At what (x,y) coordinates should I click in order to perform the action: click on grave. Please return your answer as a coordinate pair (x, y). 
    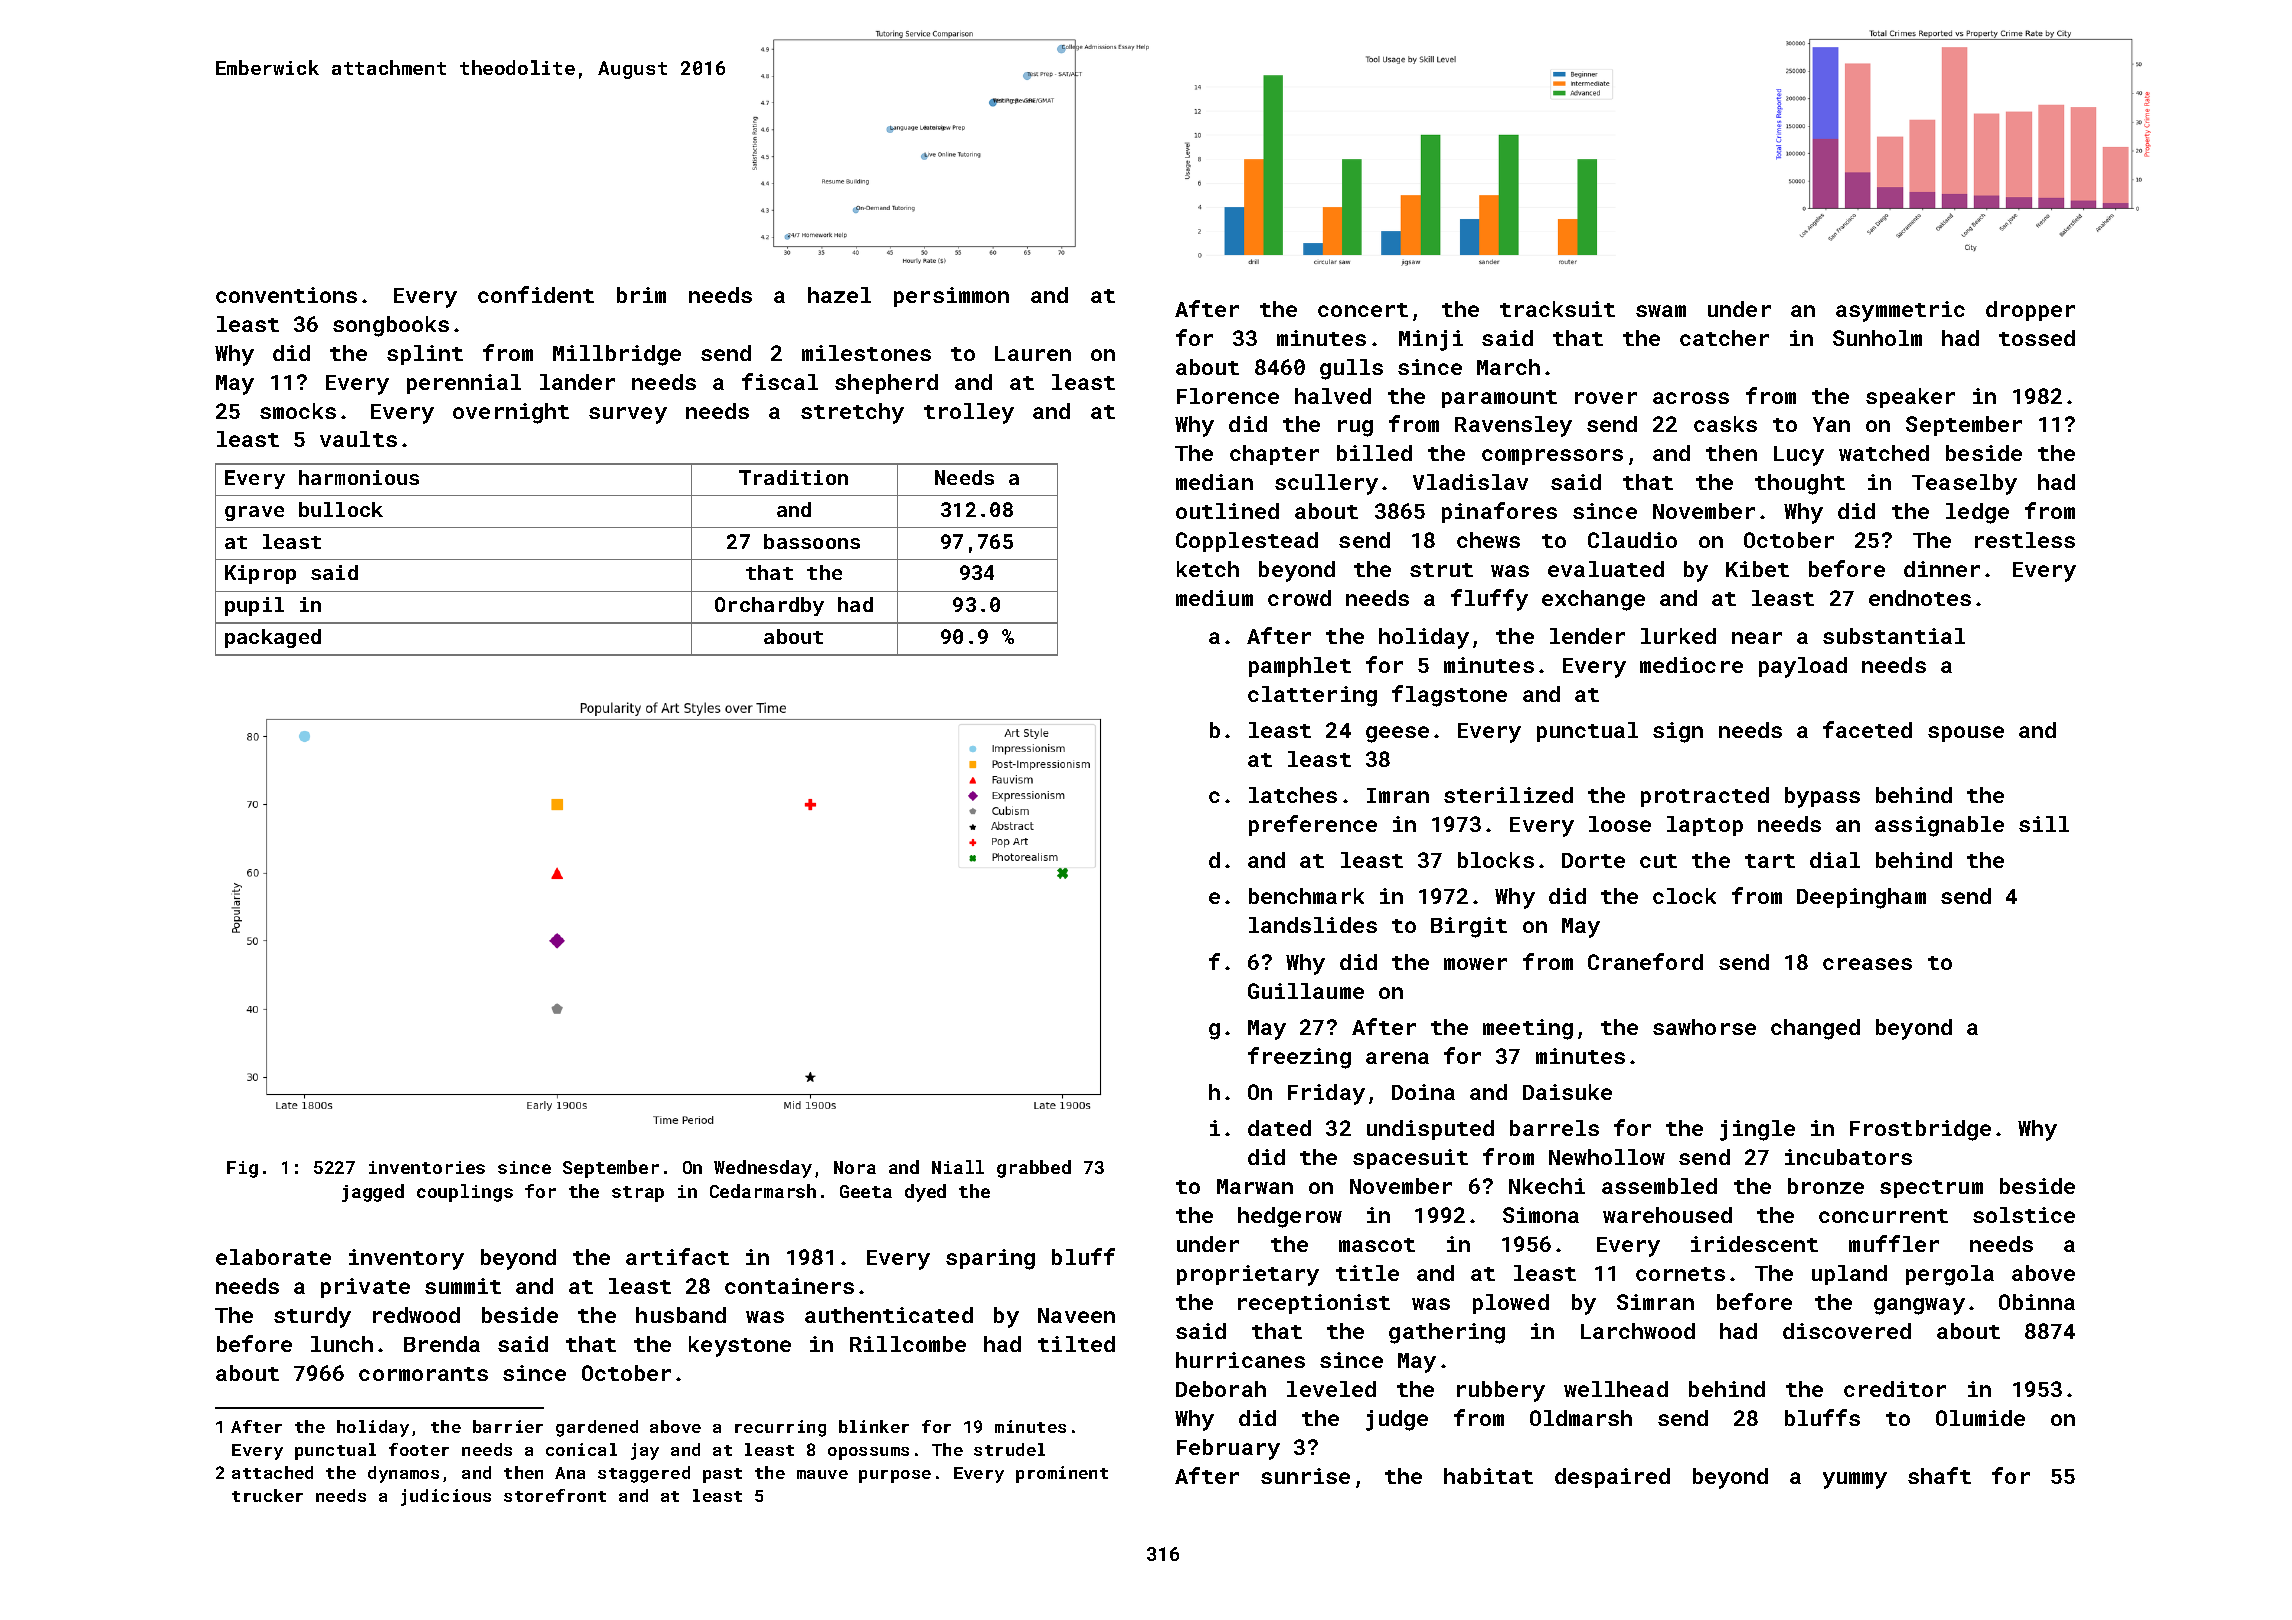
    Looking at the image, I should click on (254, 513).
